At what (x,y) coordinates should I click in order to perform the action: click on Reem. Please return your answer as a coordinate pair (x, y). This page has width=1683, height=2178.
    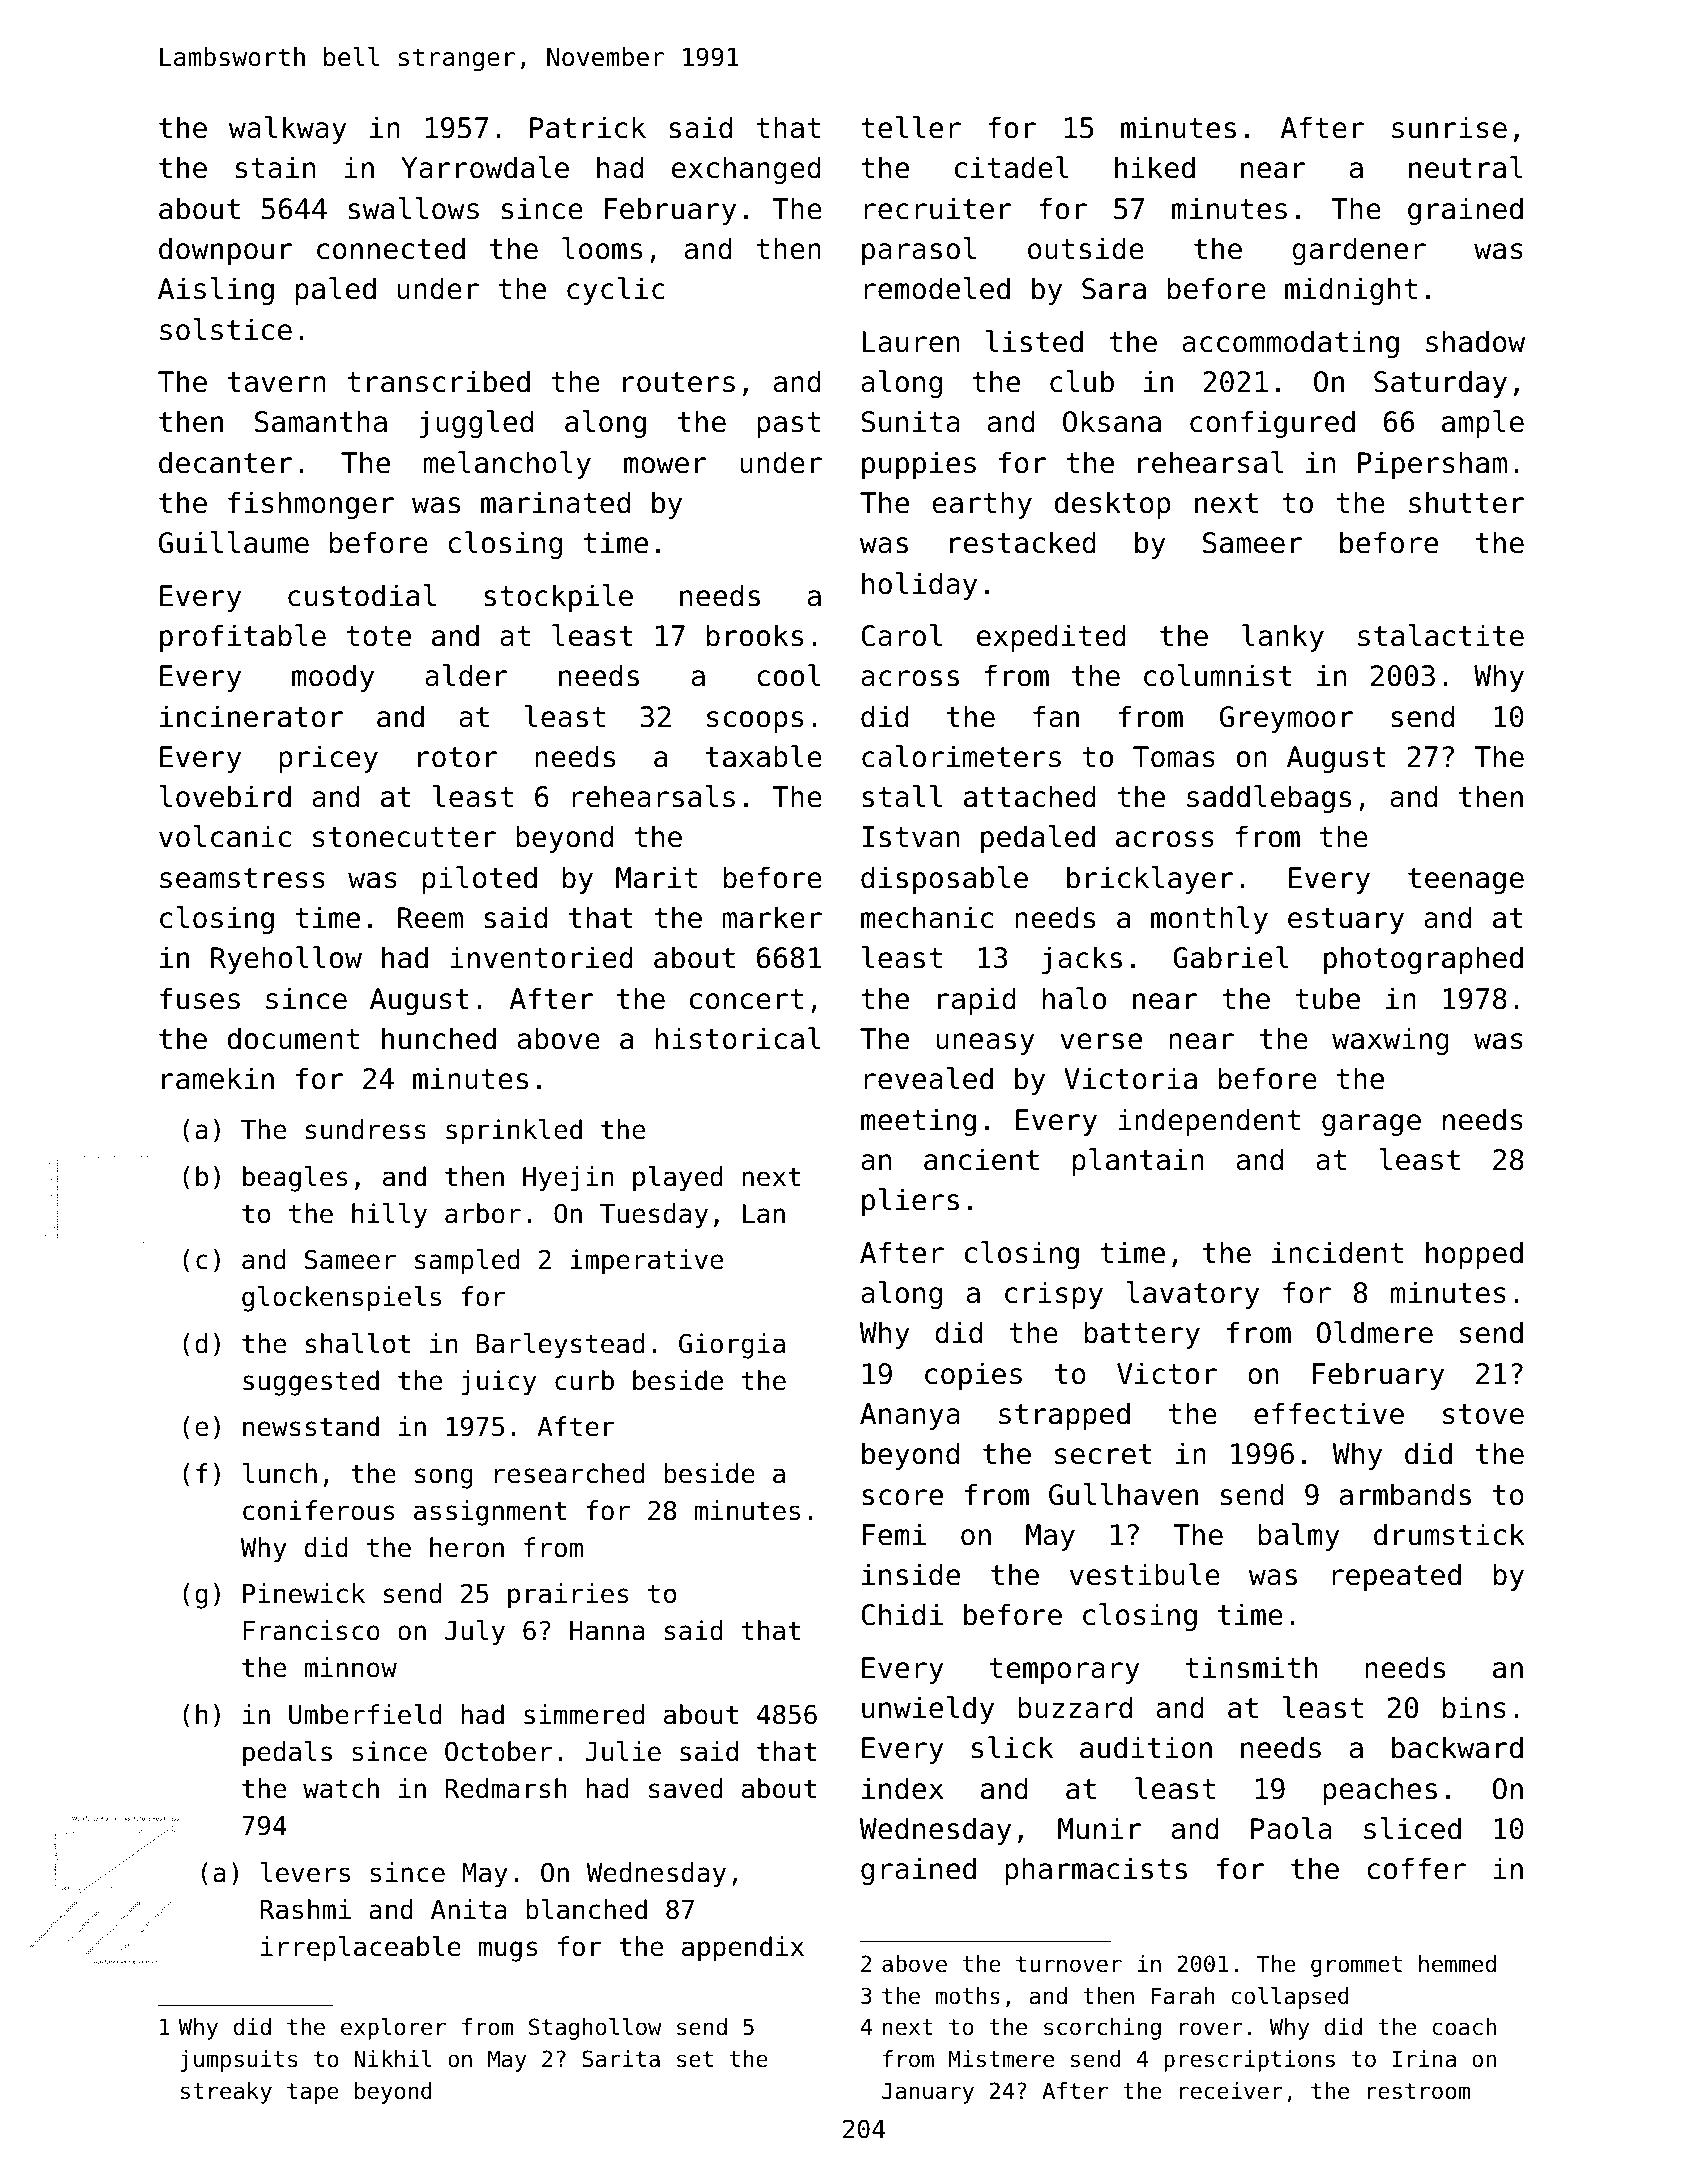
    Looking at the image, I should click on (430, 918).
